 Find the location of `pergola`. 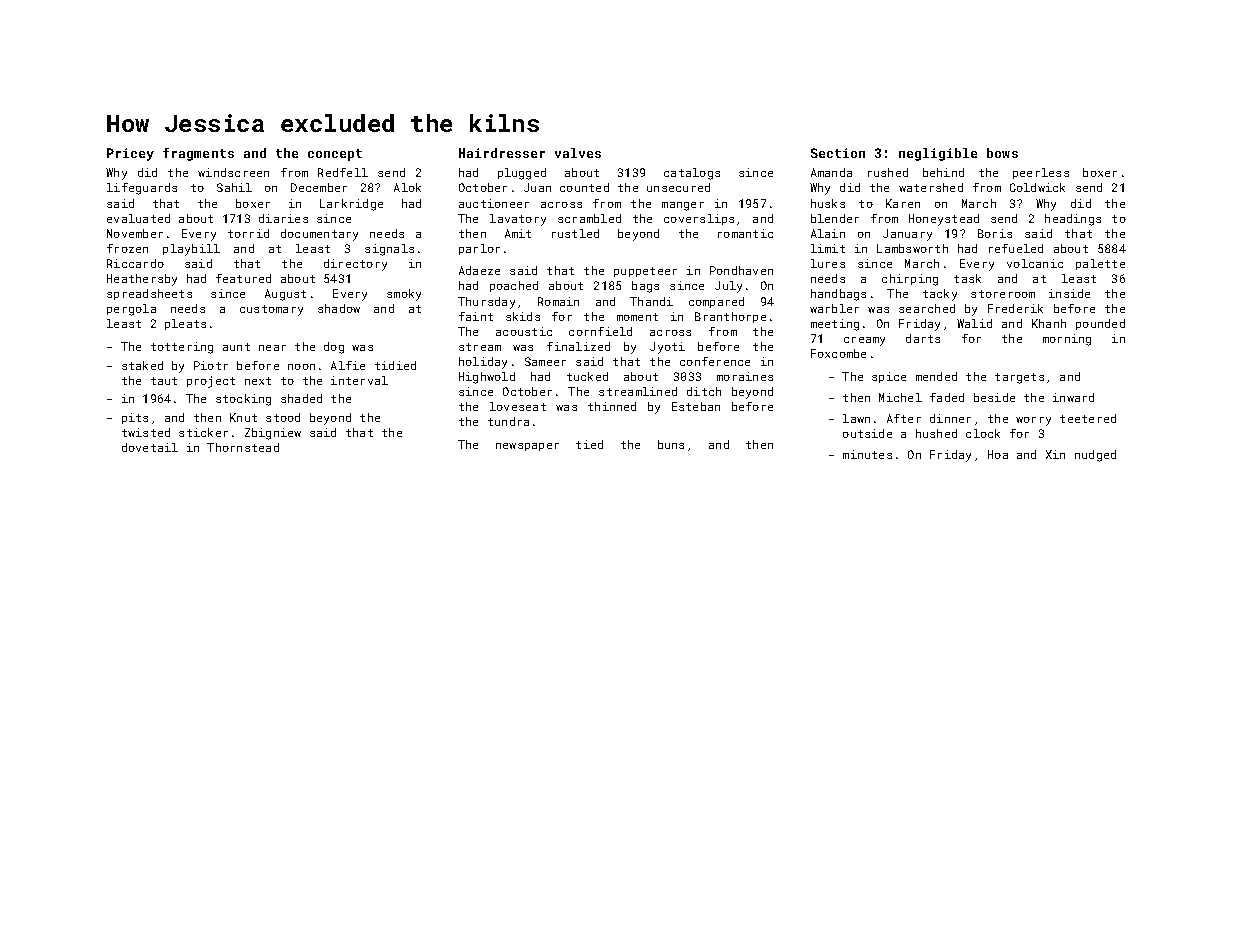

pergola is located at coordinates (131, 310).
